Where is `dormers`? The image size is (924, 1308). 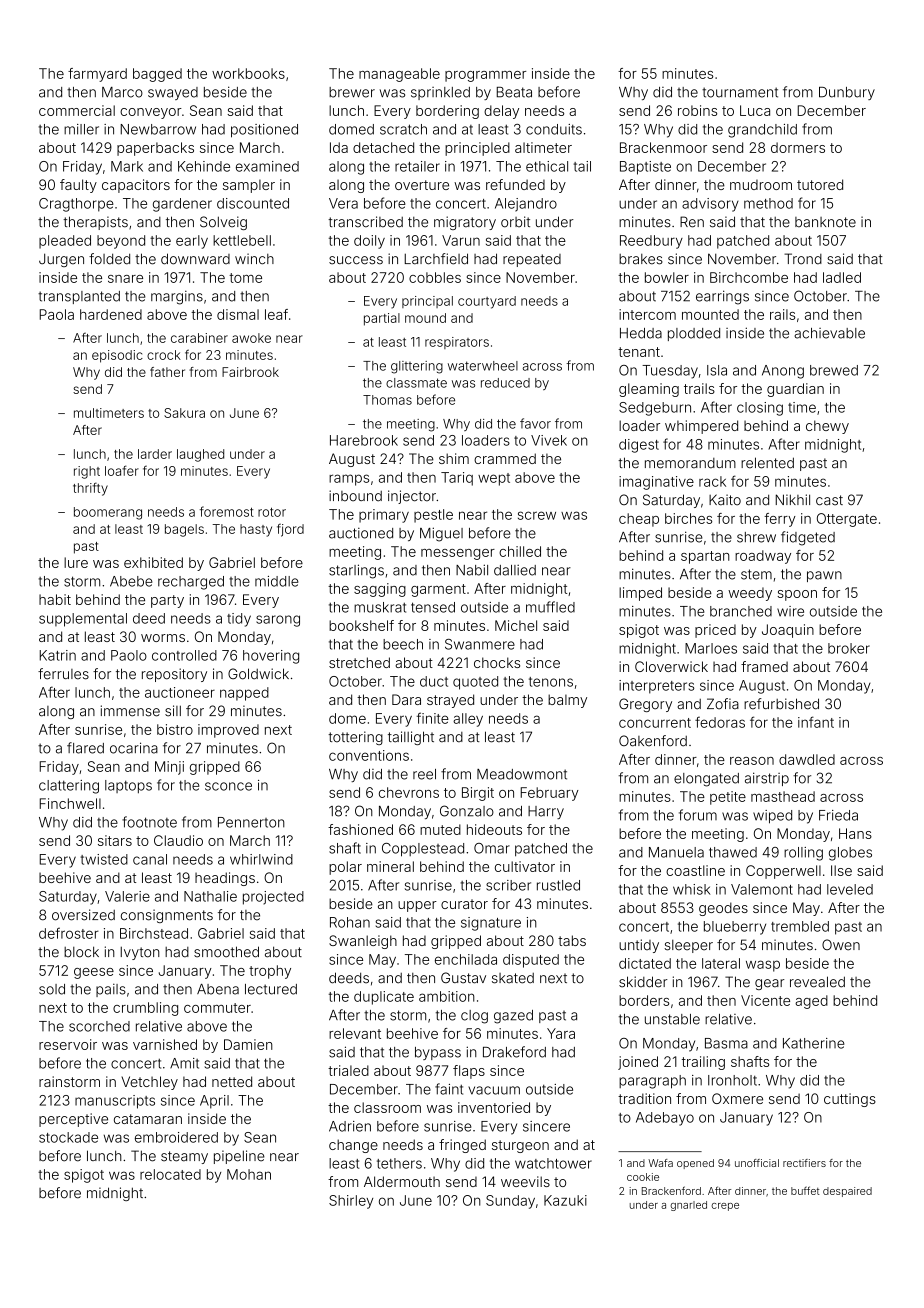 dormers is located at coordinates (798, 147).
